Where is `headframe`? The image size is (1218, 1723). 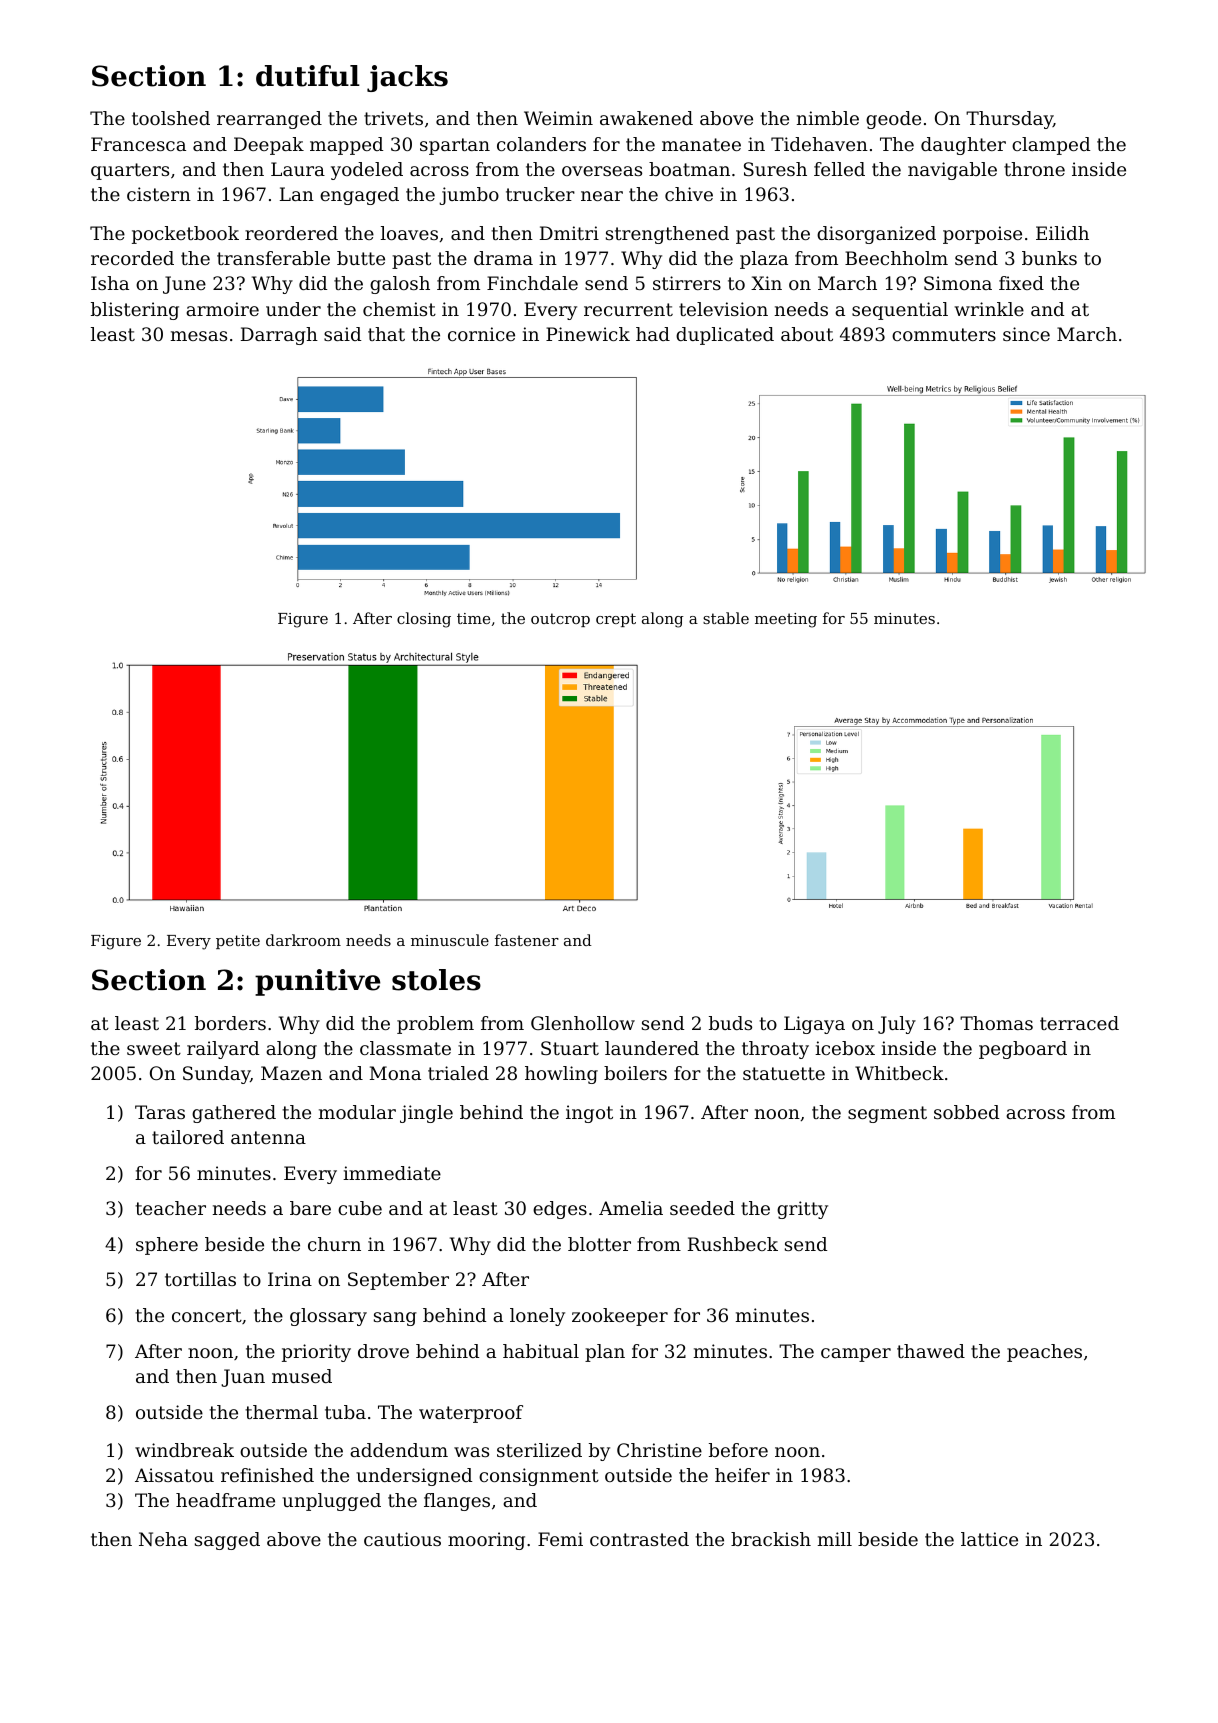 headframe is located at coordinates (225, 1500).
